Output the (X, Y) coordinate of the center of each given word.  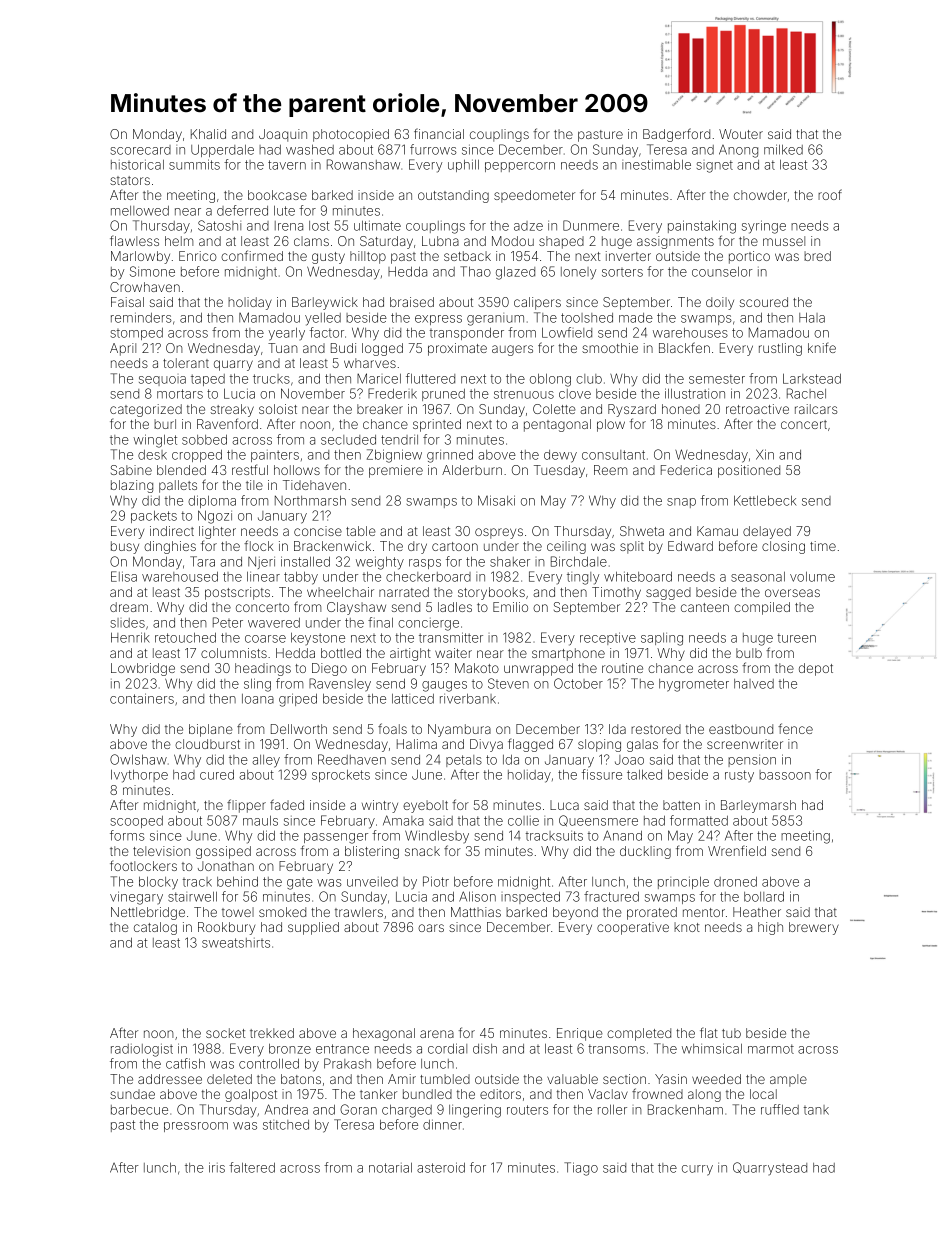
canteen (705, 607)
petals (464, 761)
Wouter (741, 134)
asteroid (441, 1167)
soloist (278, 409)
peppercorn (520, 167)
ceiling (566, 547)
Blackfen (684, 347)
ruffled (780, 1109)
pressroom (196, 1127)
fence (795, 728)
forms (127, 835)
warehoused (180, 577)
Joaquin (283, 135)
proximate (457, 349)
